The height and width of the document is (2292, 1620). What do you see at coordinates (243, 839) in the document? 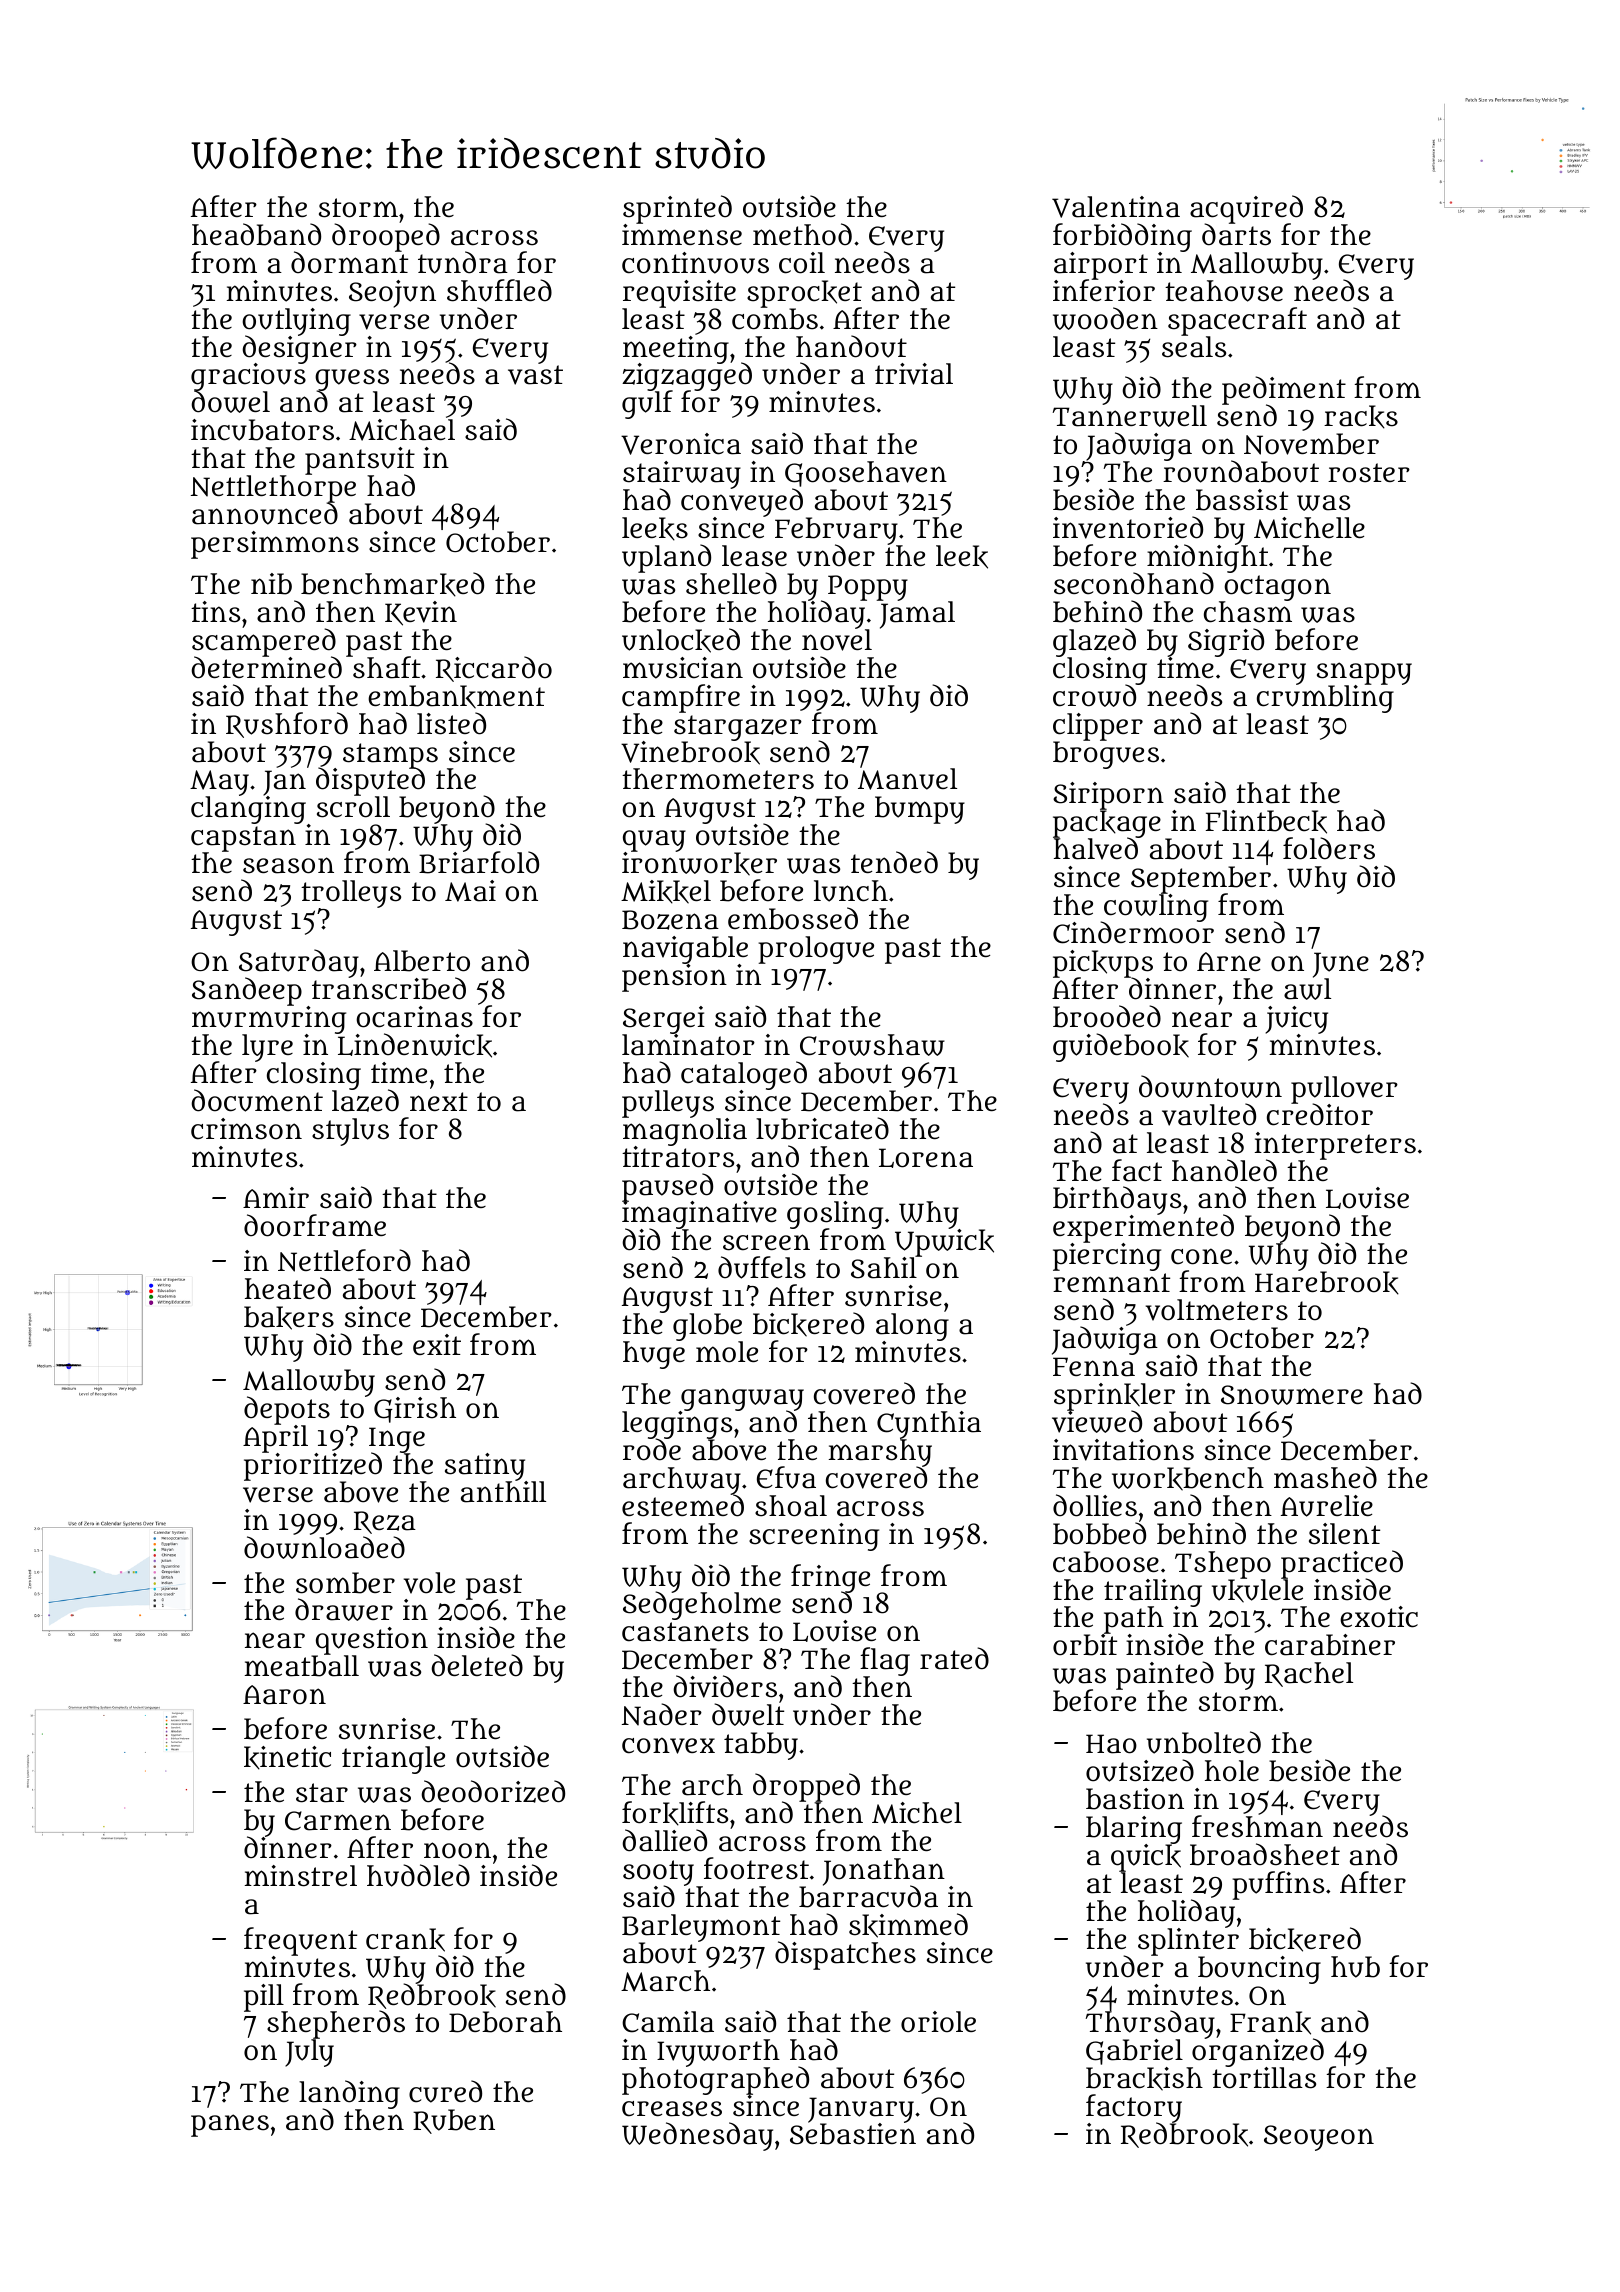
I see `capstan` at bounding box center [243, 839].
